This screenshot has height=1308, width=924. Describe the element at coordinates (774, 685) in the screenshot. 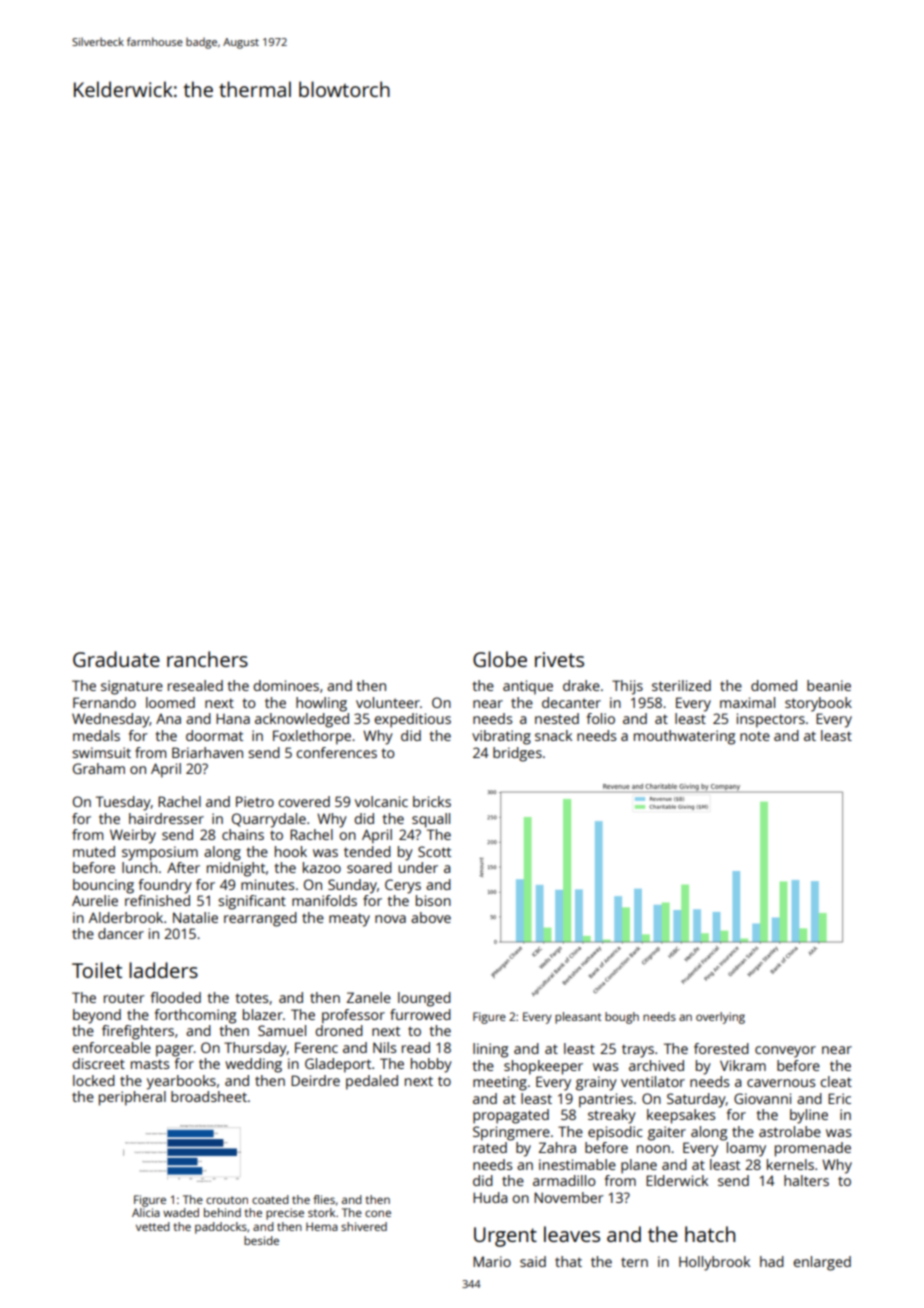

I see `domed` at that location.
